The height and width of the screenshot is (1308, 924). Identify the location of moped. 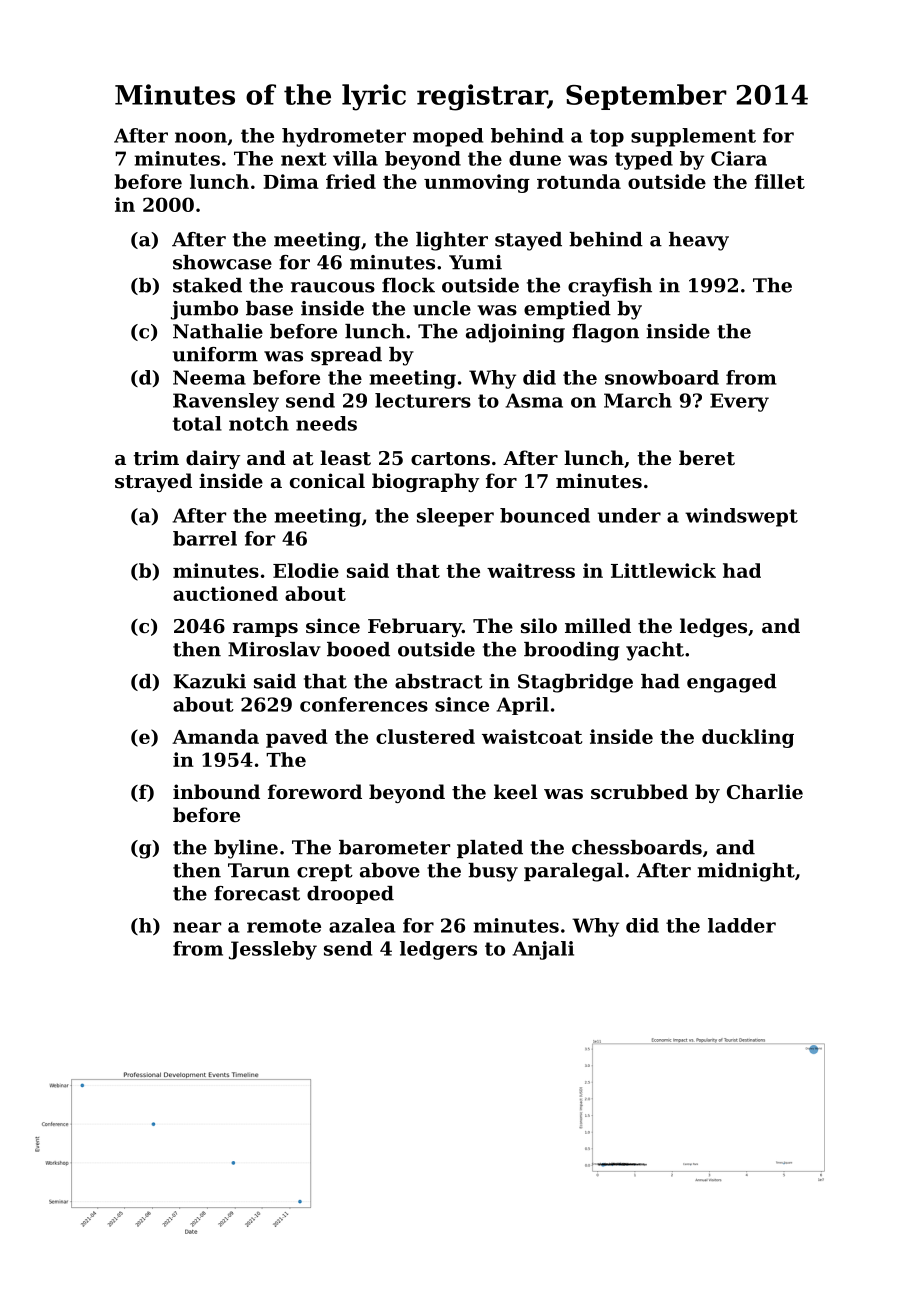
(448, 137).
